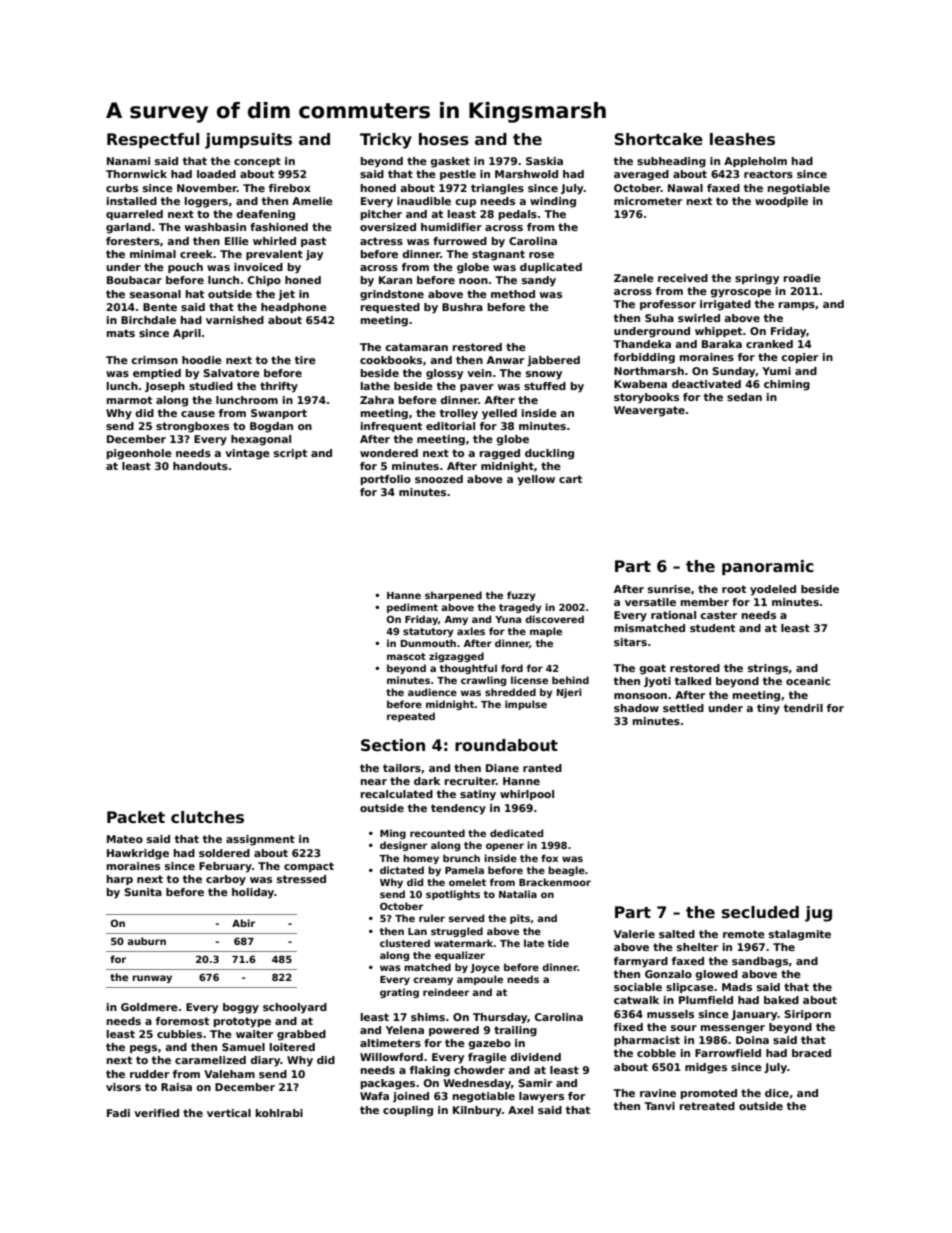 The height and width of the document is (1233, 952). Describe the element at coordinates (768, 669) in the document. I see `strings` at that location.
